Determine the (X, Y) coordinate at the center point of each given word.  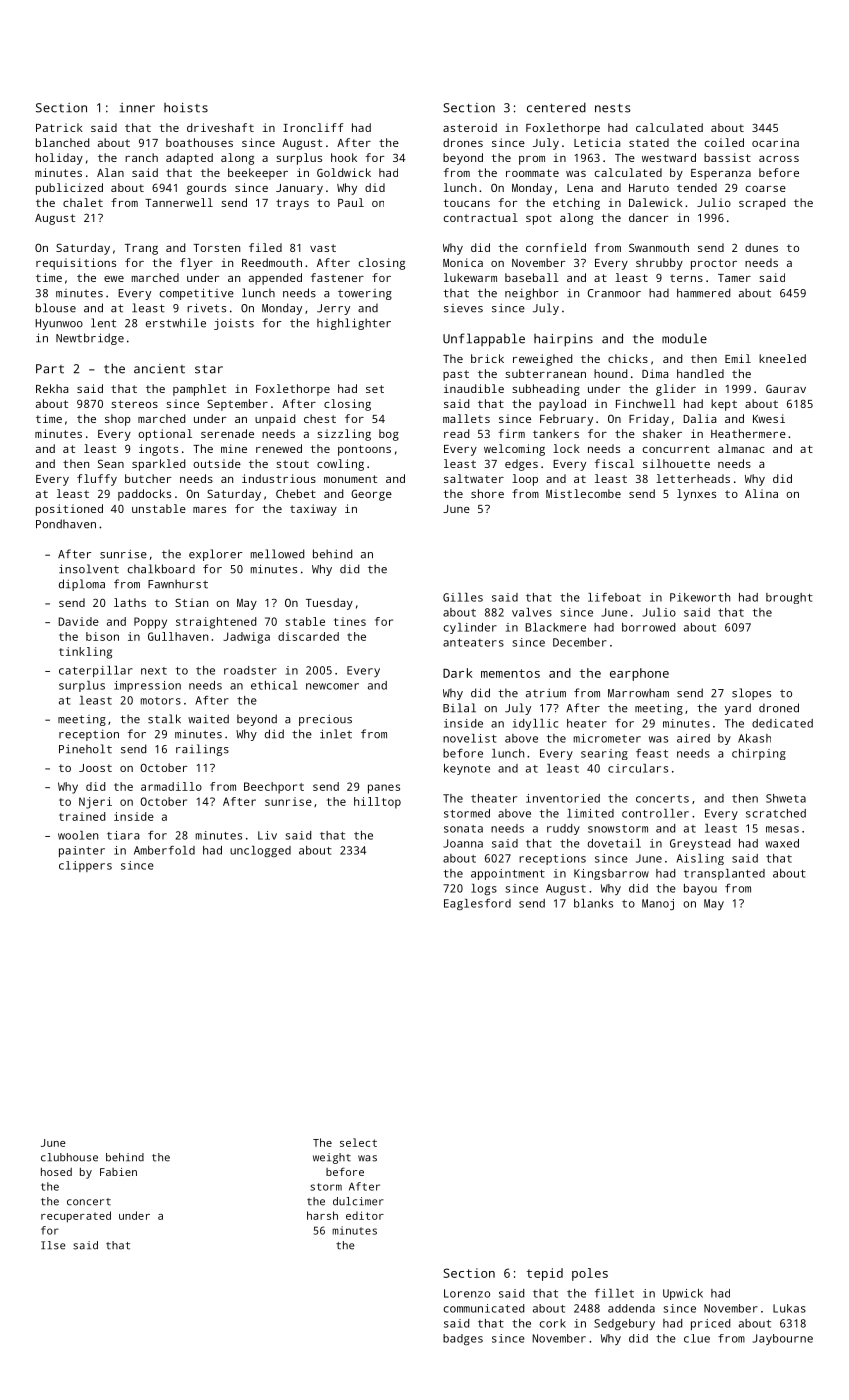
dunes (761, 247)
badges (463, 1339)
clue (697, 1338)
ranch (141, 157)
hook (344, 157)
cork (552, 1323)
